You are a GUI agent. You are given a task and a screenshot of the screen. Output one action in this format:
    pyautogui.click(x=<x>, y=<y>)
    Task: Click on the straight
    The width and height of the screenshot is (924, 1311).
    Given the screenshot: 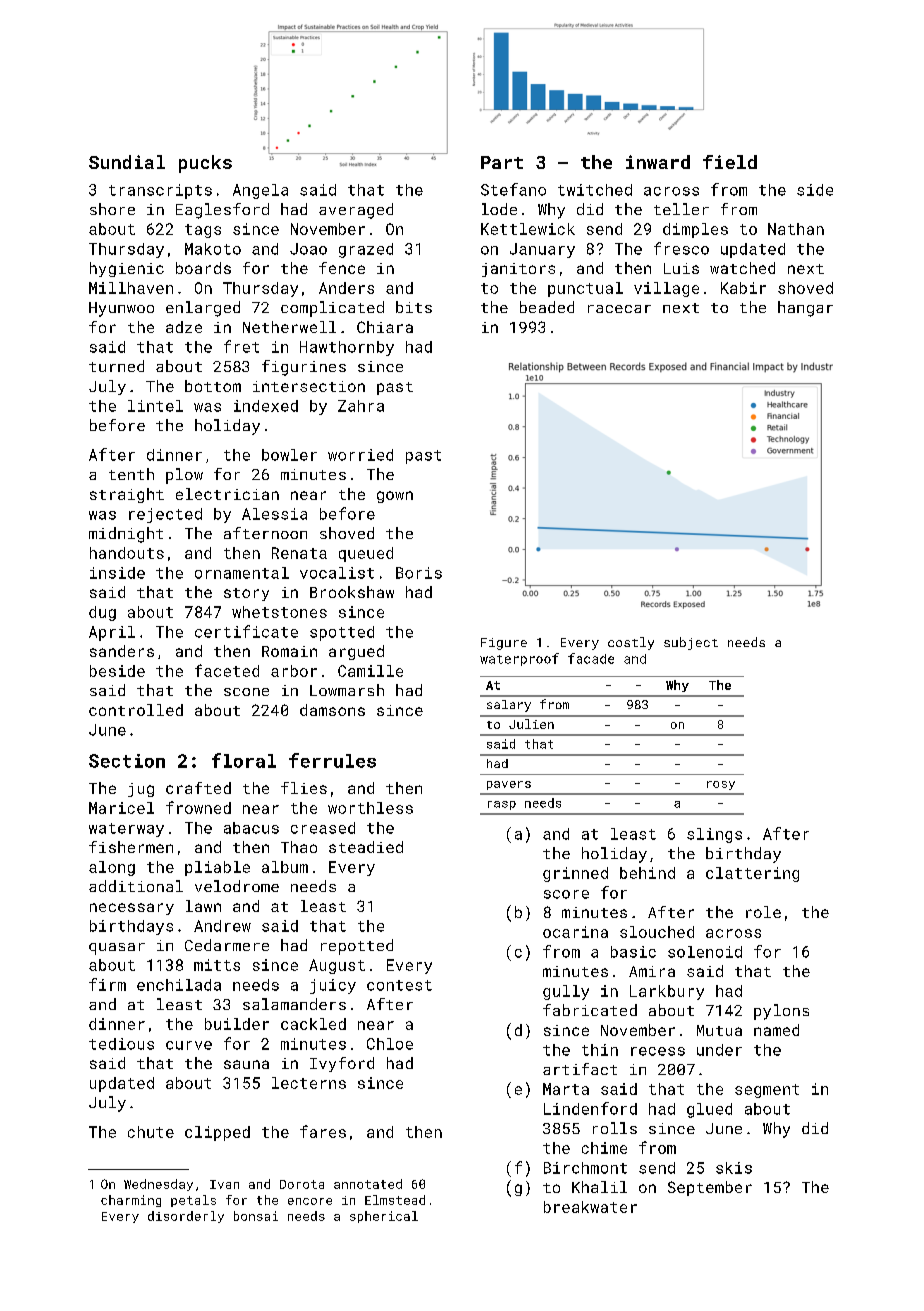 What is the action you would take?
    pyautogui.click(x=127, y=495)
